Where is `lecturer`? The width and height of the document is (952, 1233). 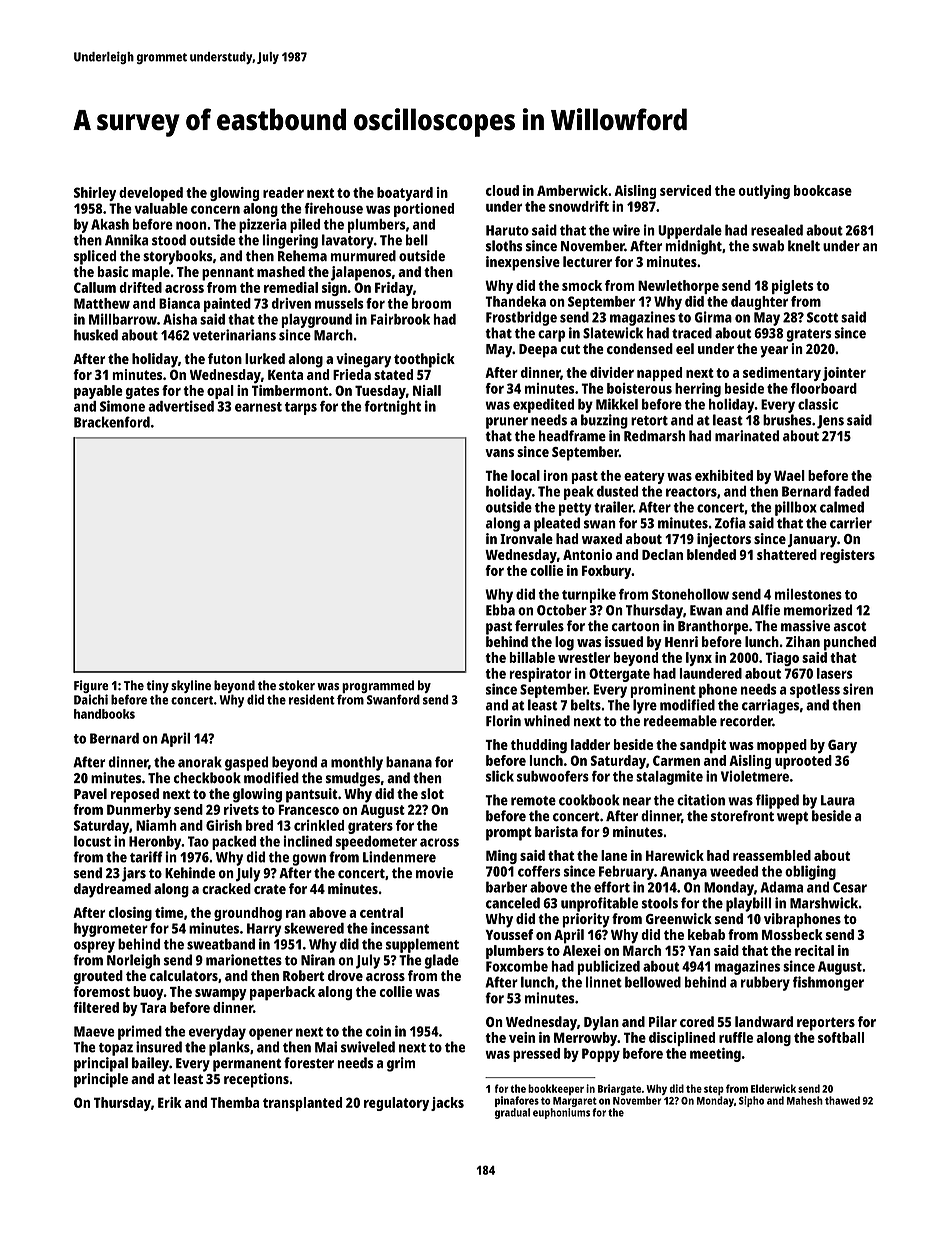
lecturer is located at coordinates (587, 261).
